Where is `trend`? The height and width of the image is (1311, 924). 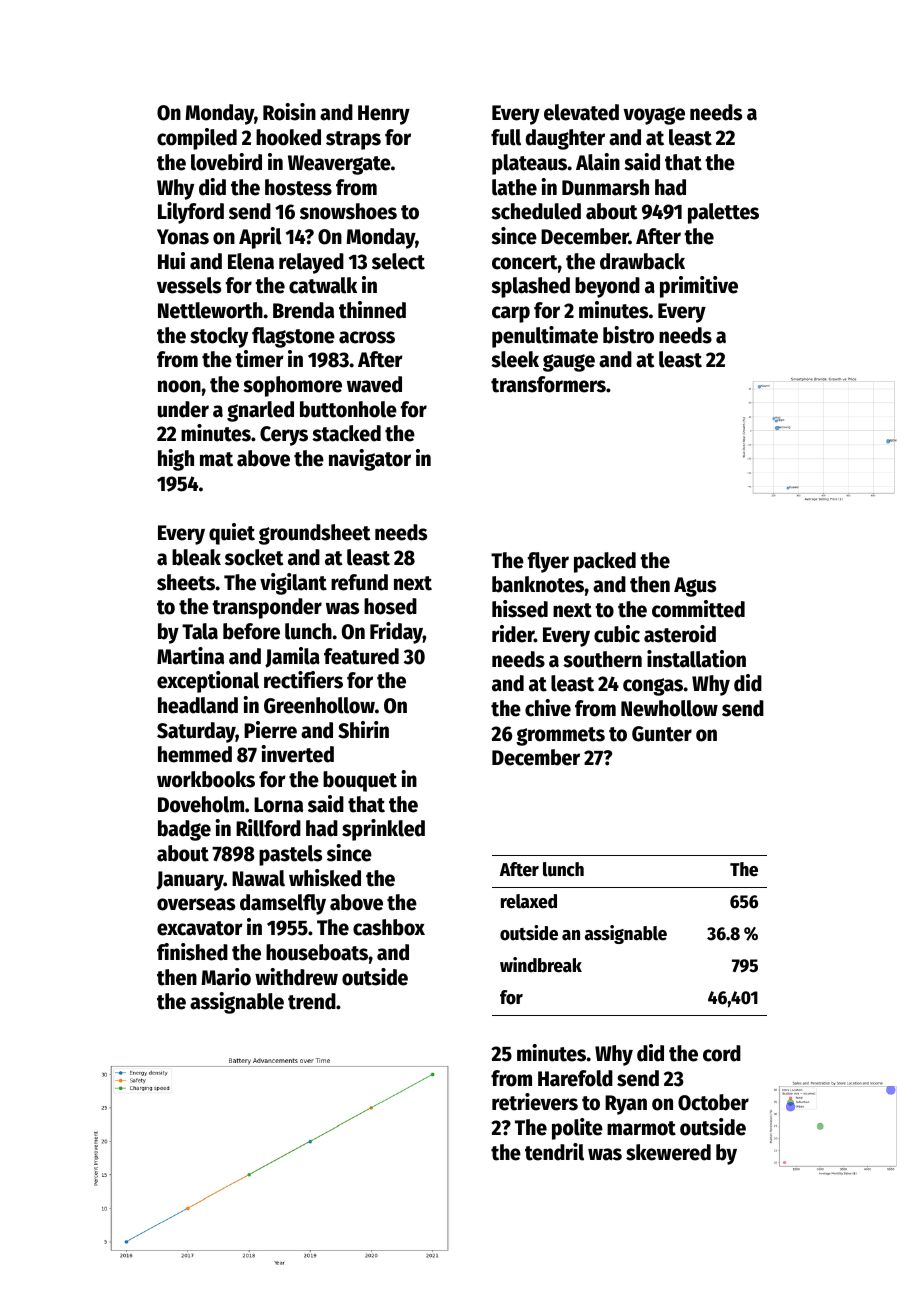
trend is located at coordinates (312, 1001).
